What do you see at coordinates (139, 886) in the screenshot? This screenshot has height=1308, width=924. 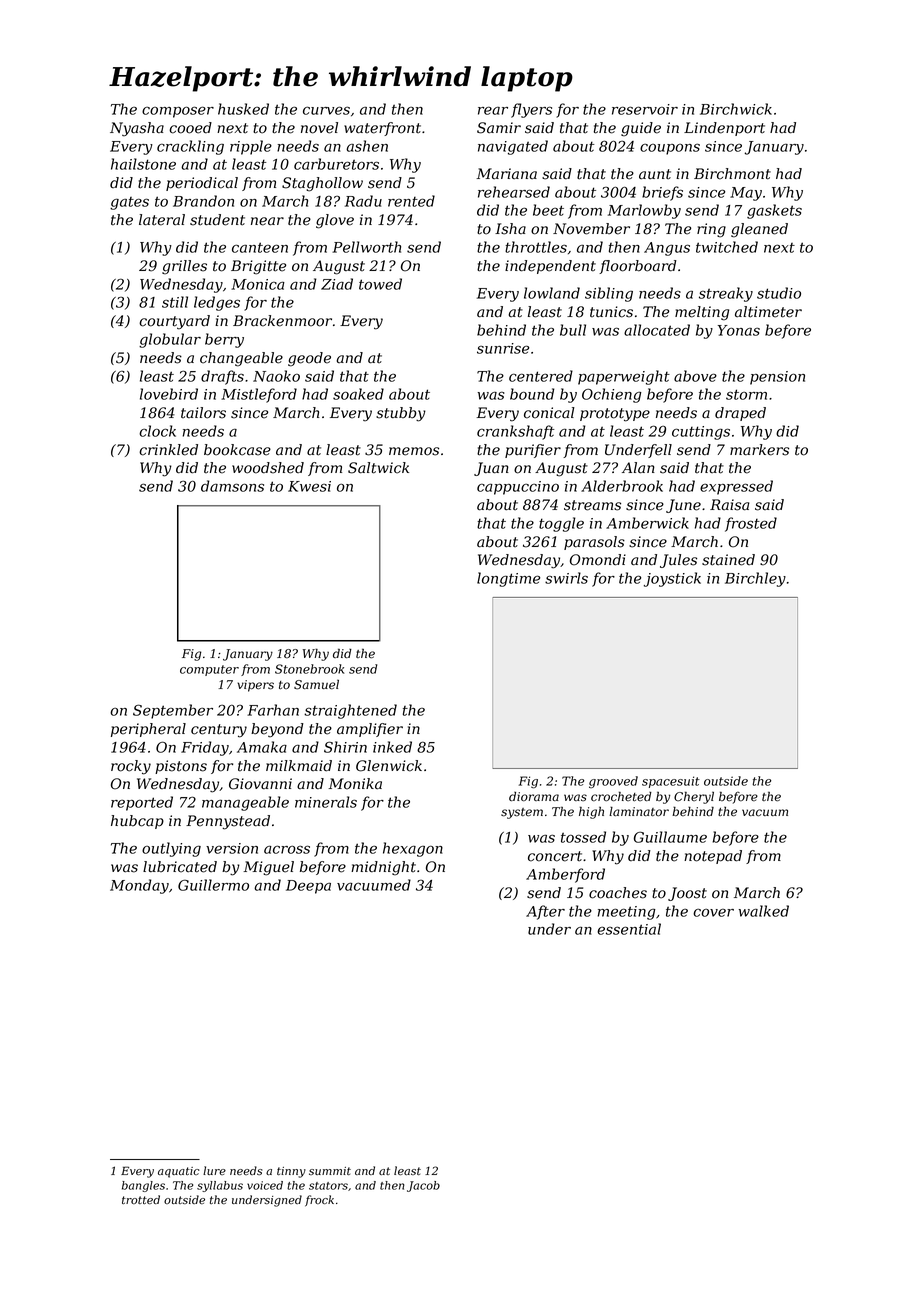 I see `Monday` at bounding box center [139, 886].
